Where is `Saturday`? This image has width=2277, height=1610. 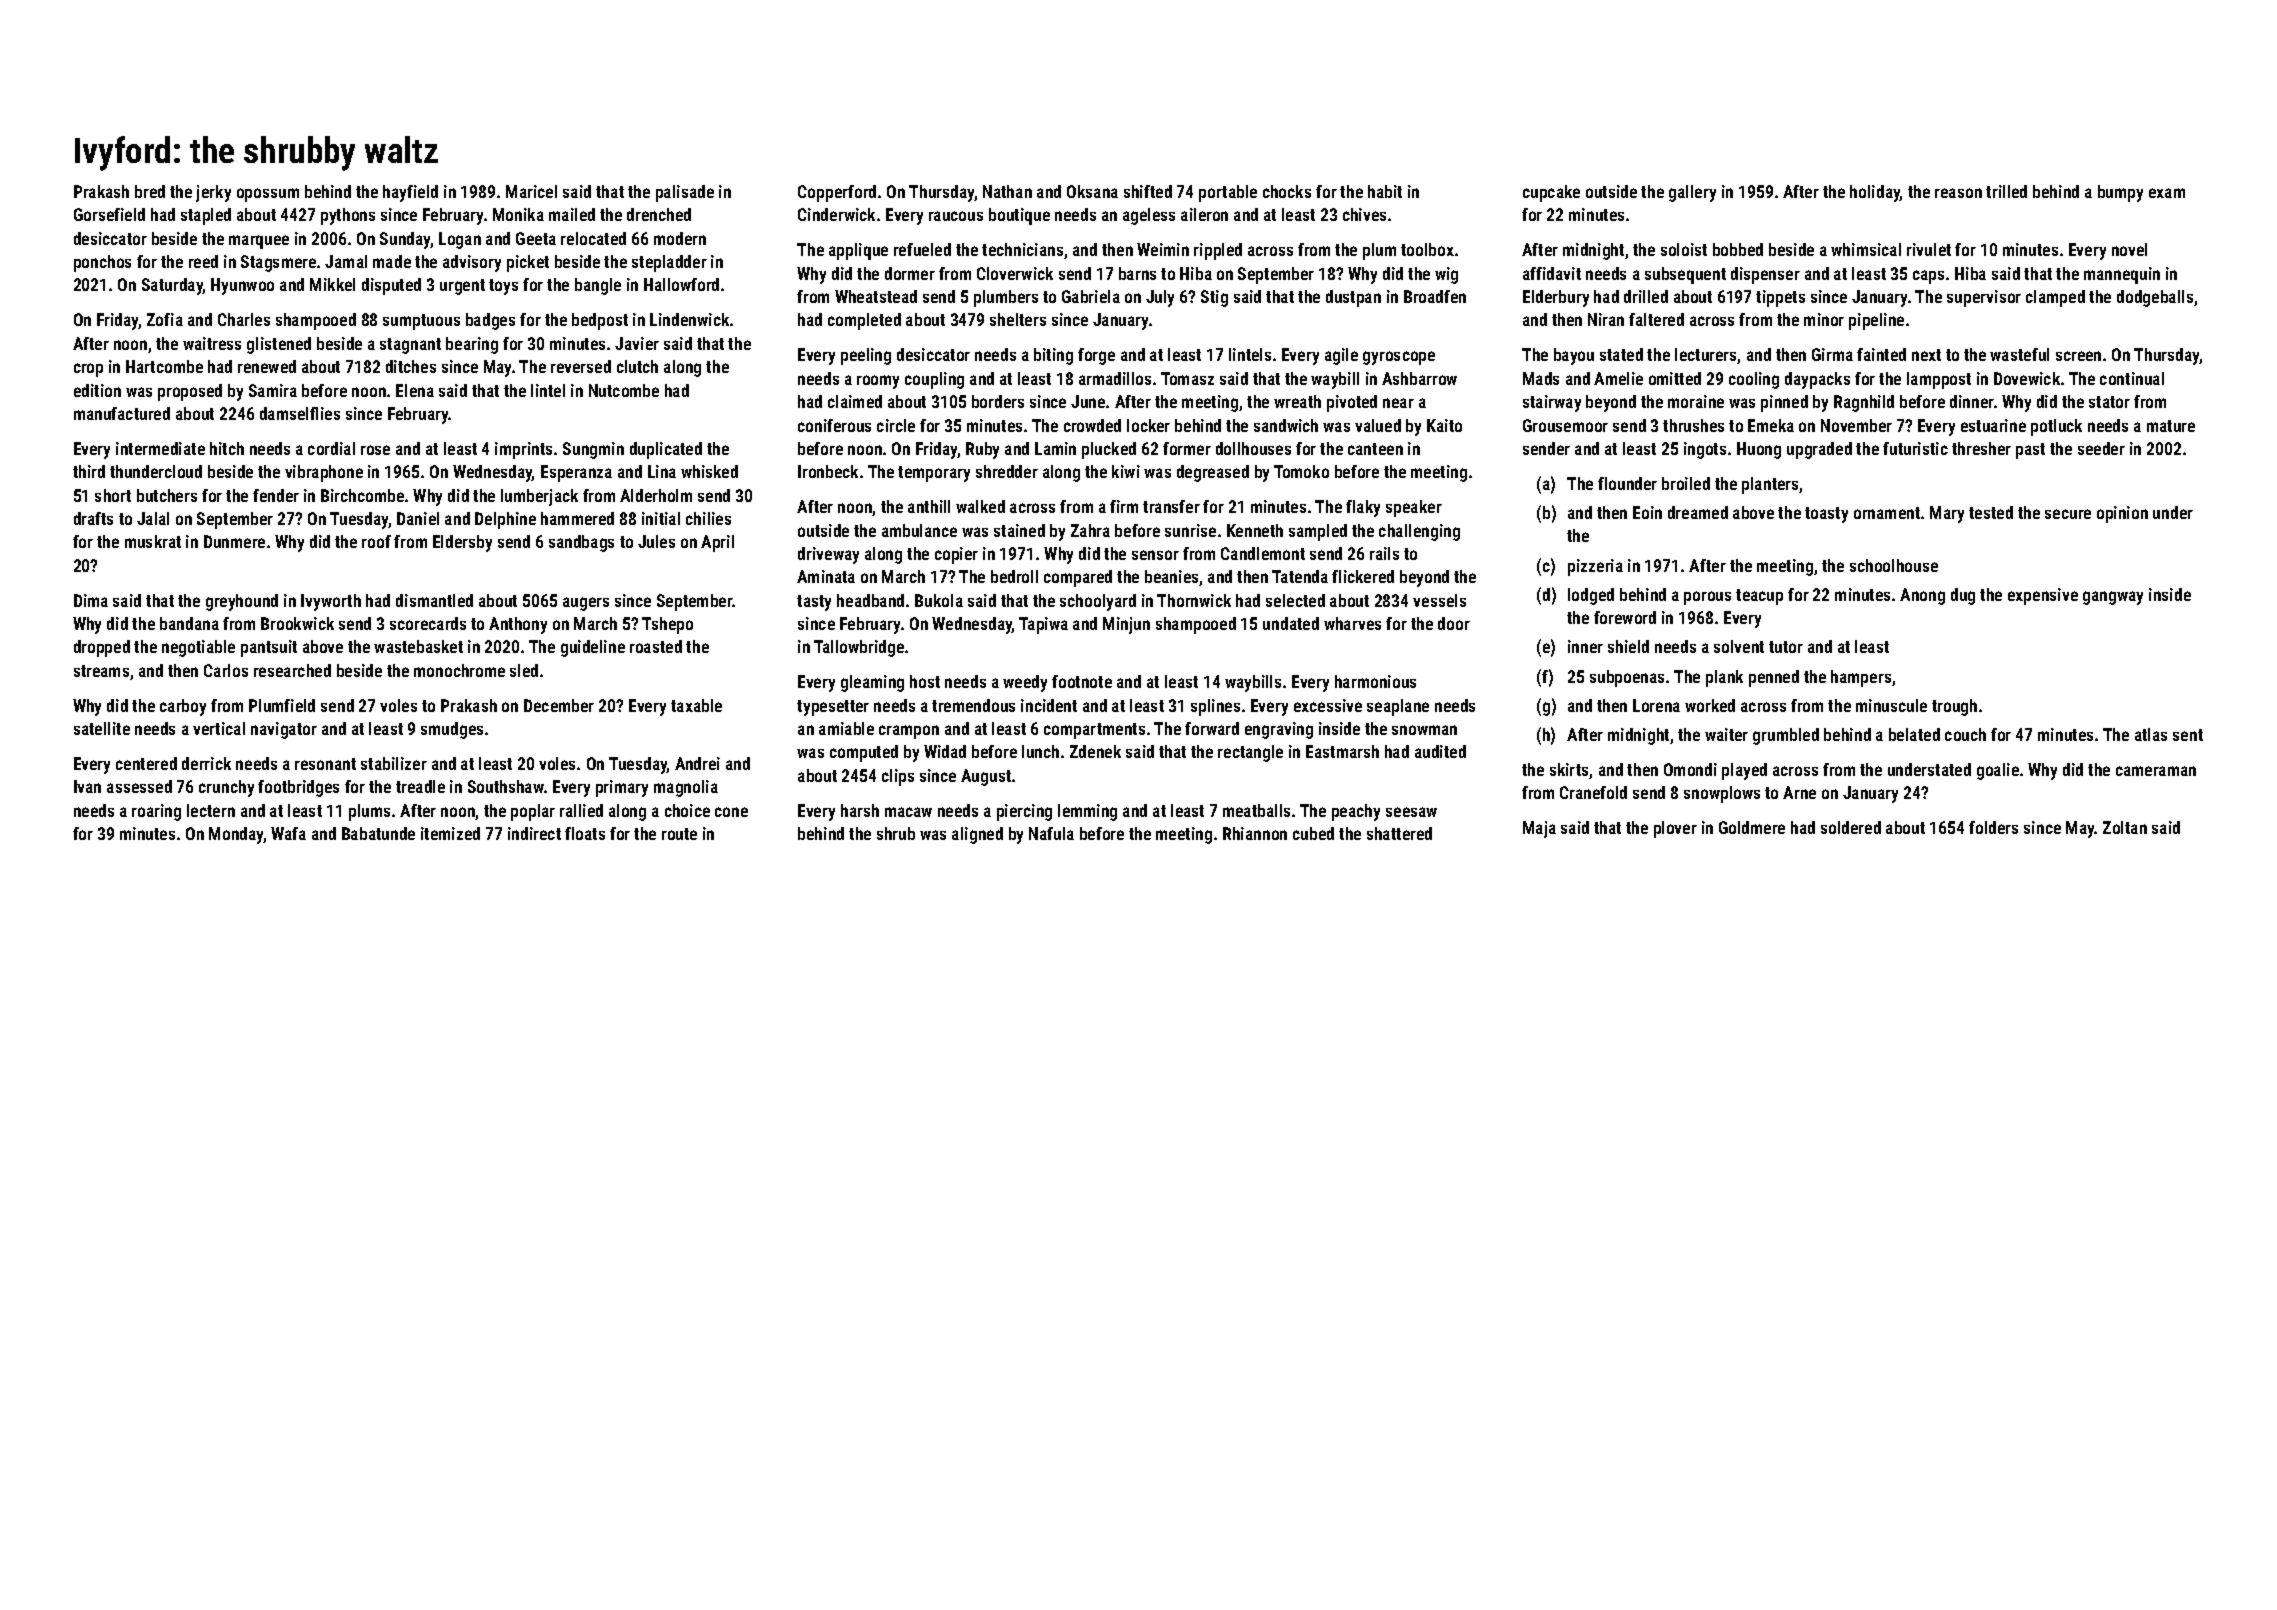
Saturday is located at coordinates (172, 286).
